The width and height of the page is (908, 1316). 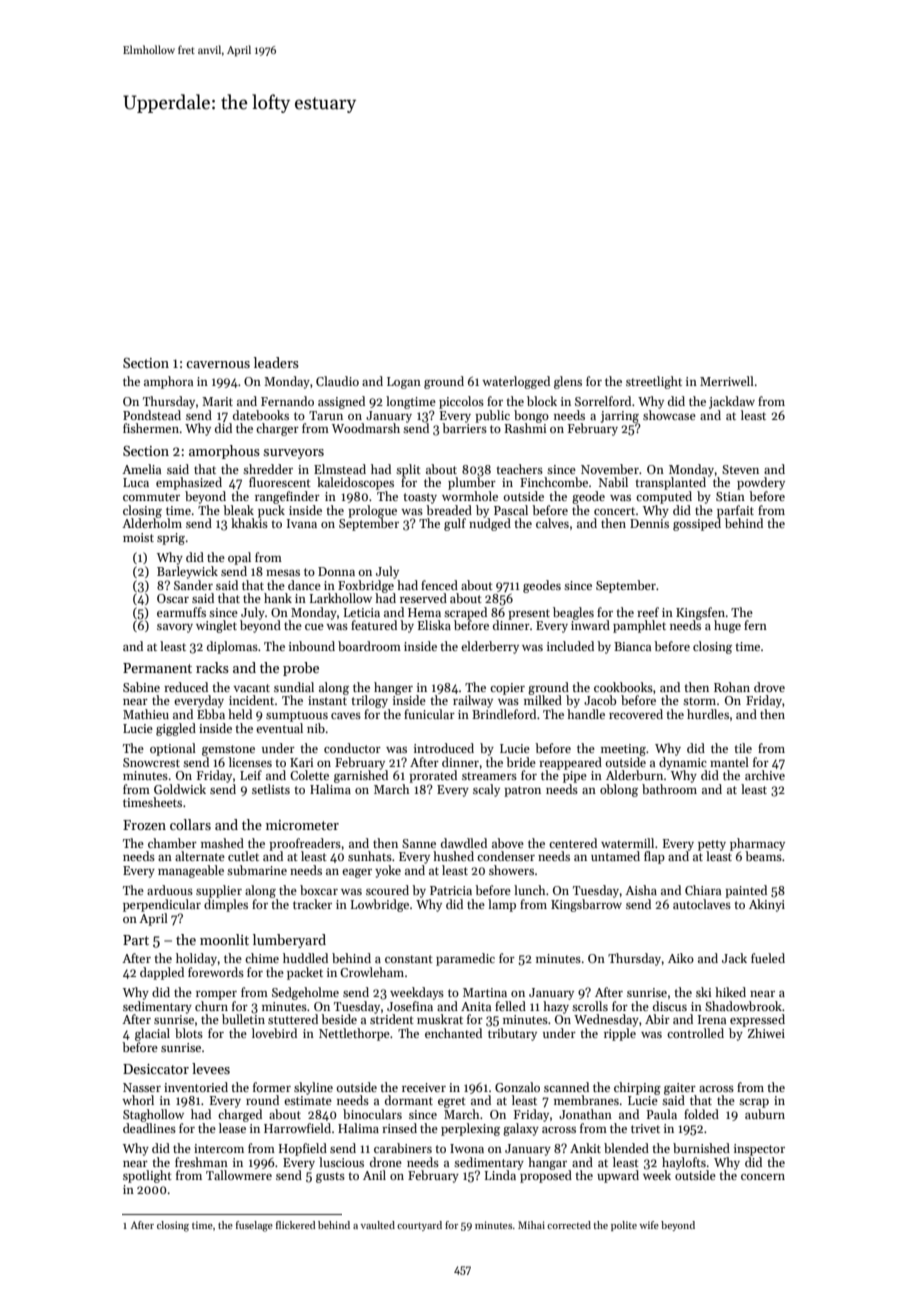 What do you see at coordinates (473, 701) in the page?
I see `railway` at bounding box center [473, 701].
